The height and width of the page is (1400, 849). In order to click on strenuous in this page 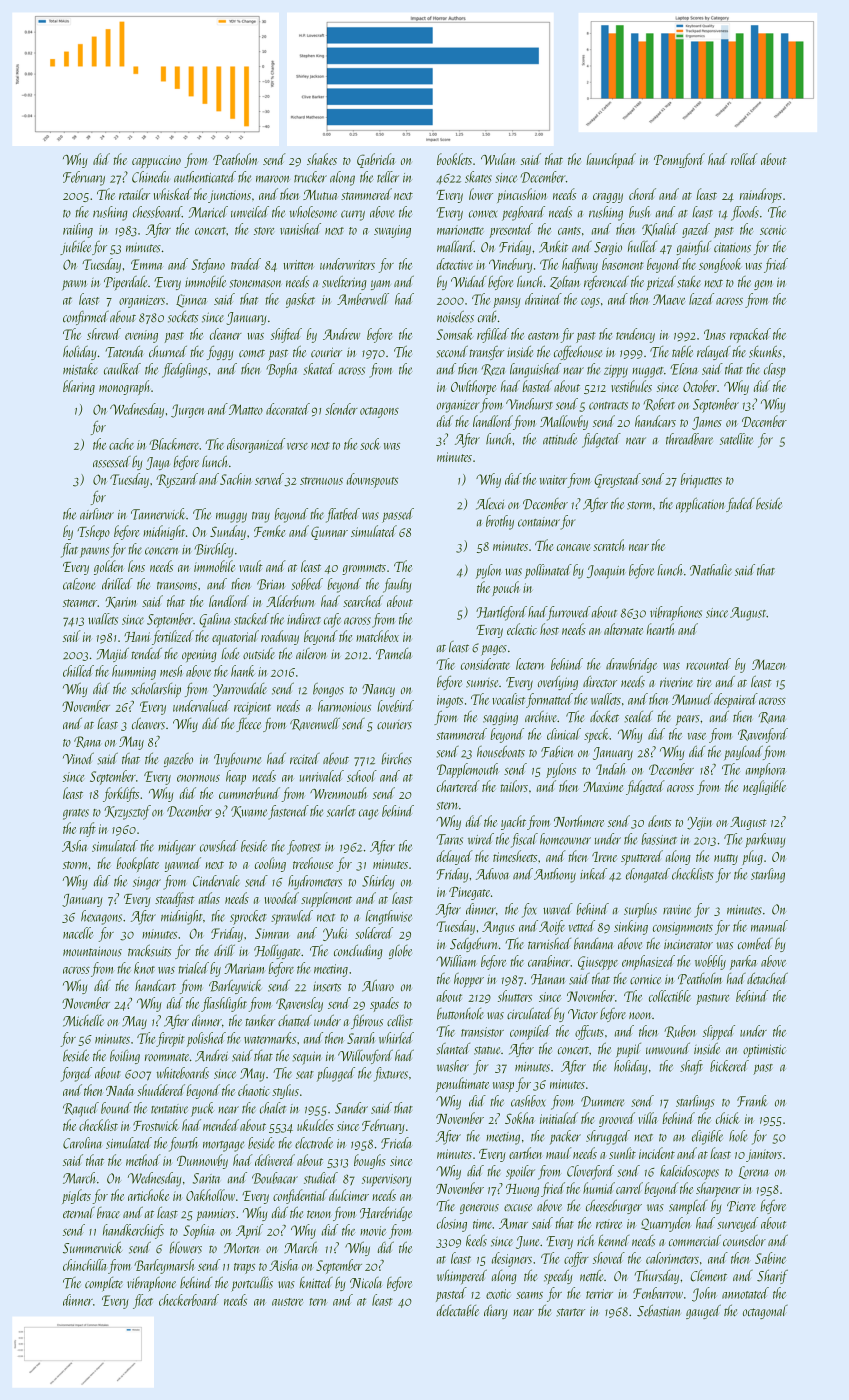, I will do `click(321, 481)`.
